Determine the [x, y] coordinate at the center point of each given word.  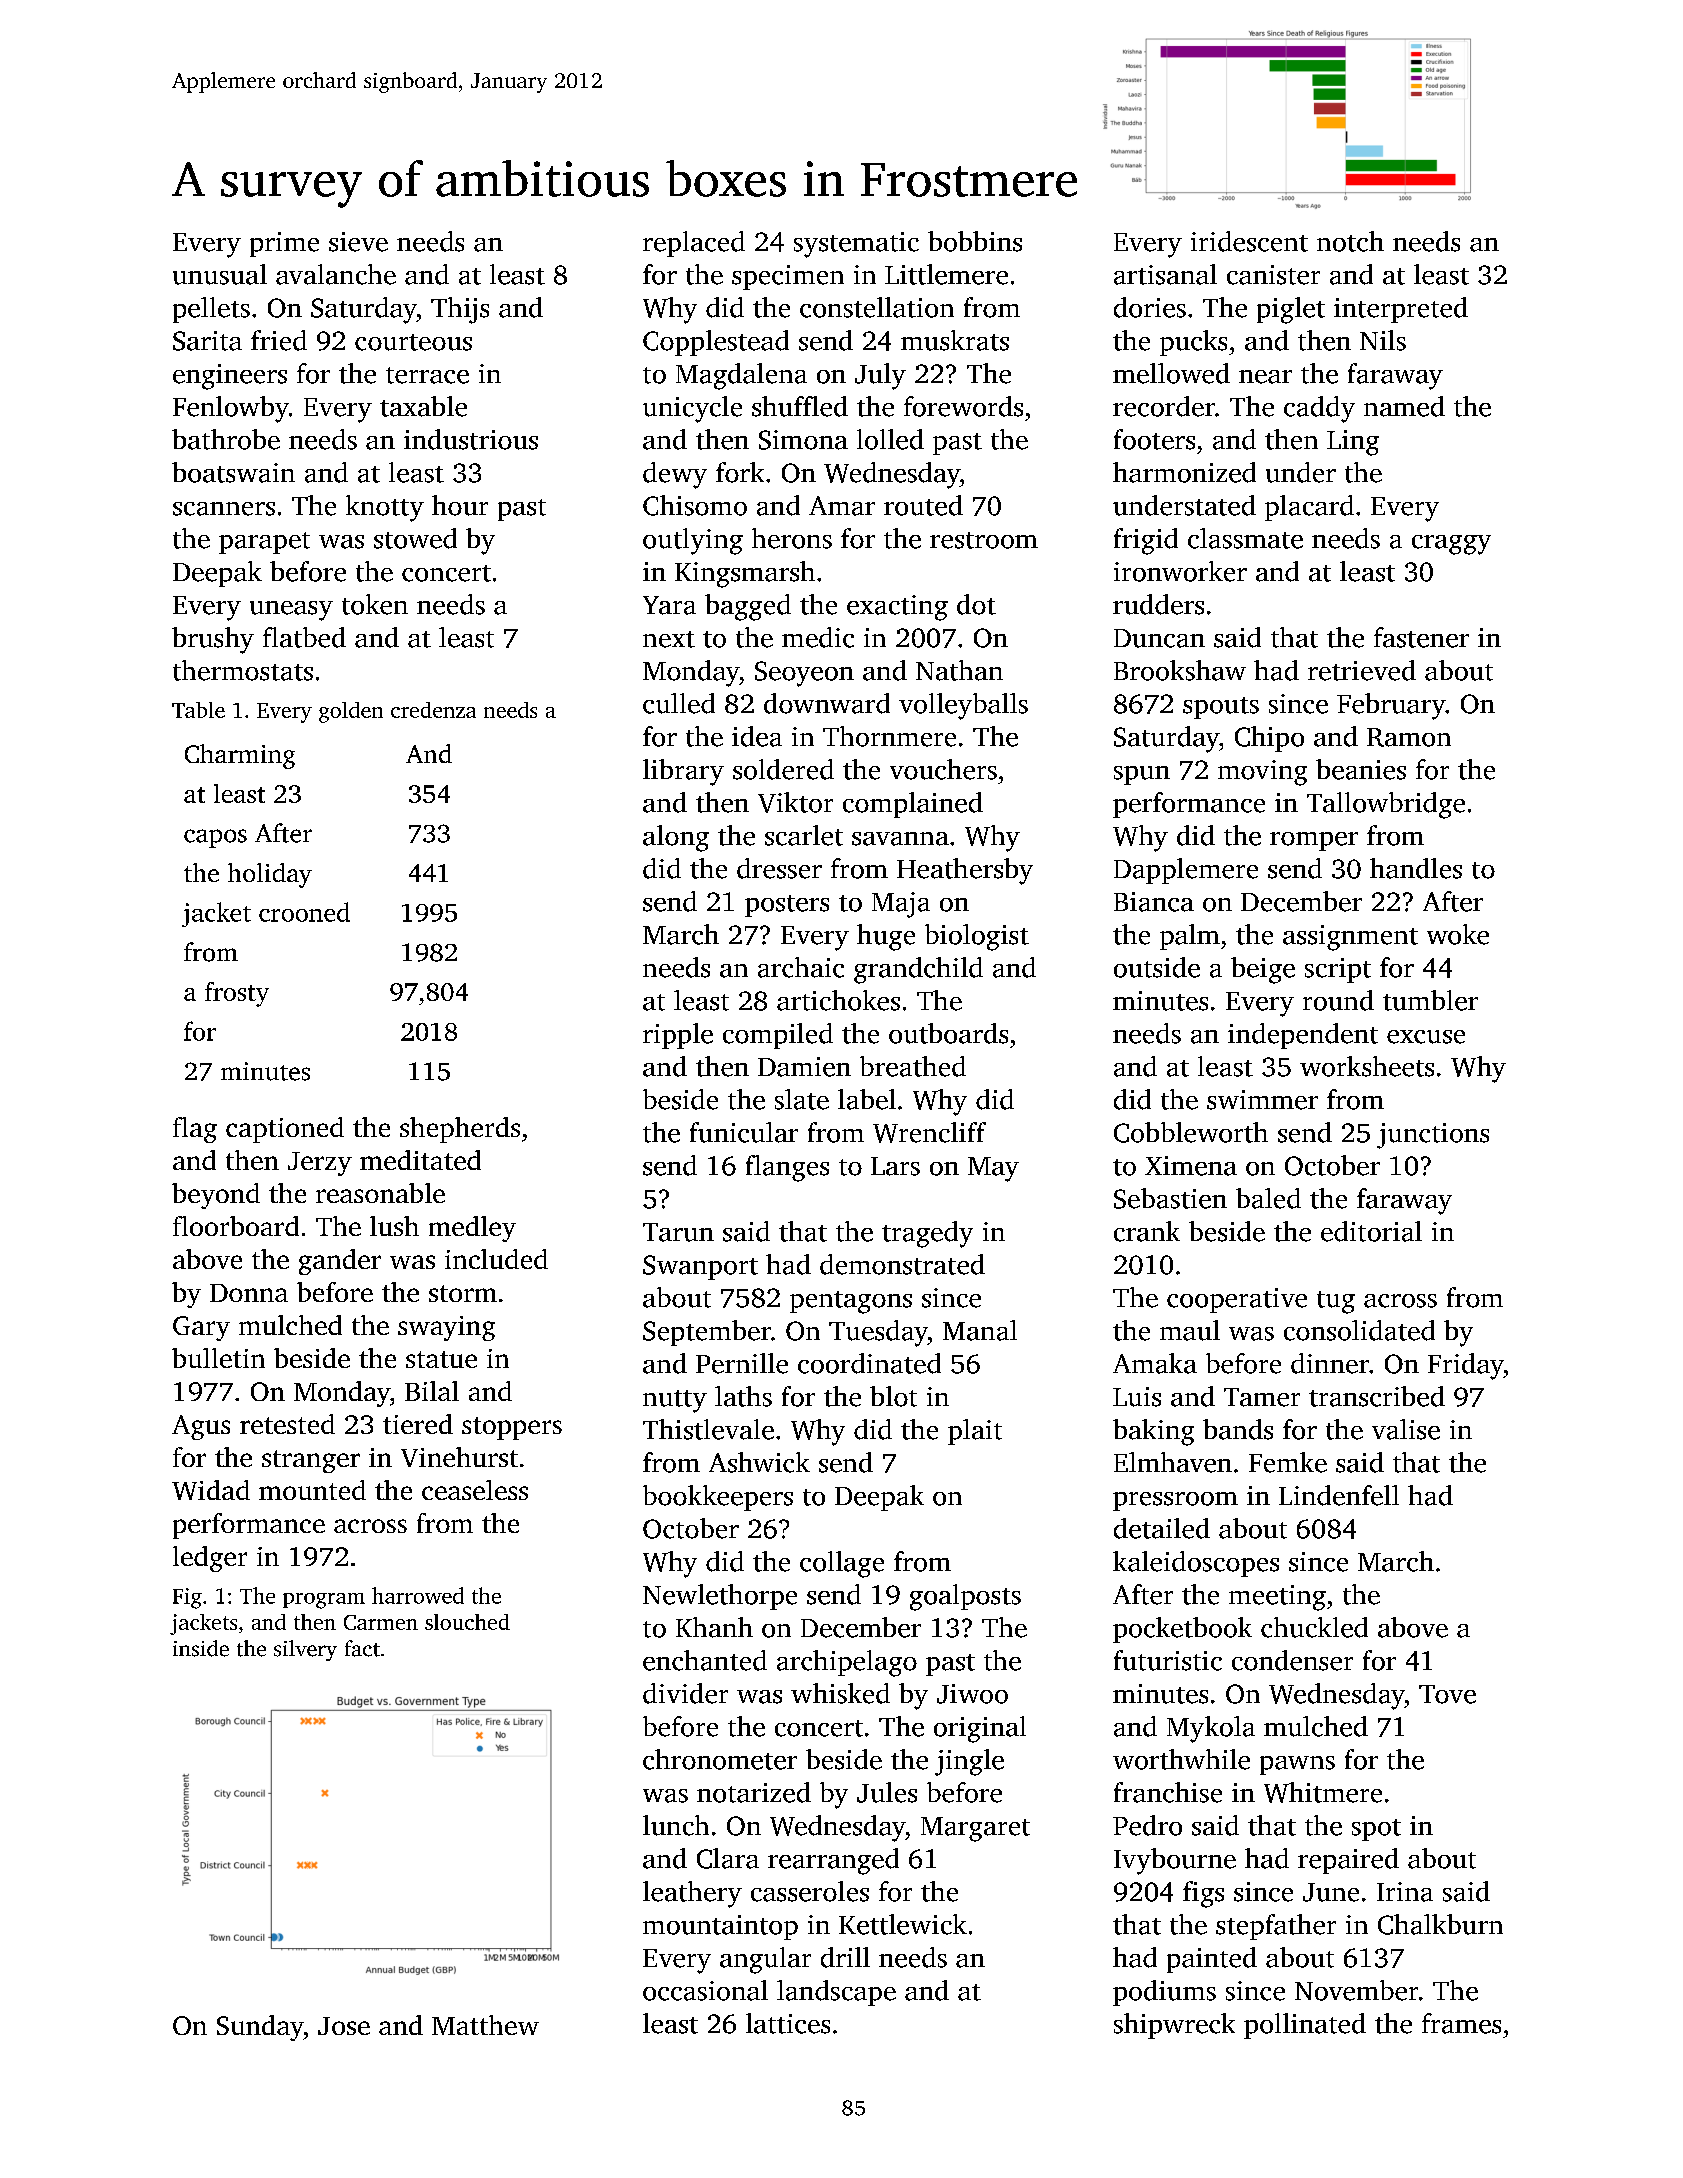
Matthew [485, 2025]
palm [1190, 937]
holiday [270, 875]
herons [792, 538]
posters [787, 906]
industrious [471, 439]
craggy [1451, 545]
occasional [705, 1990]
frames [1461, 2023]
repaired [1348, 1861]
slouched [467, 1622]
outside [1157, 967]
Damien [804, 1067]
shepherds [460, 1130]
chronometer [720, 1759]
